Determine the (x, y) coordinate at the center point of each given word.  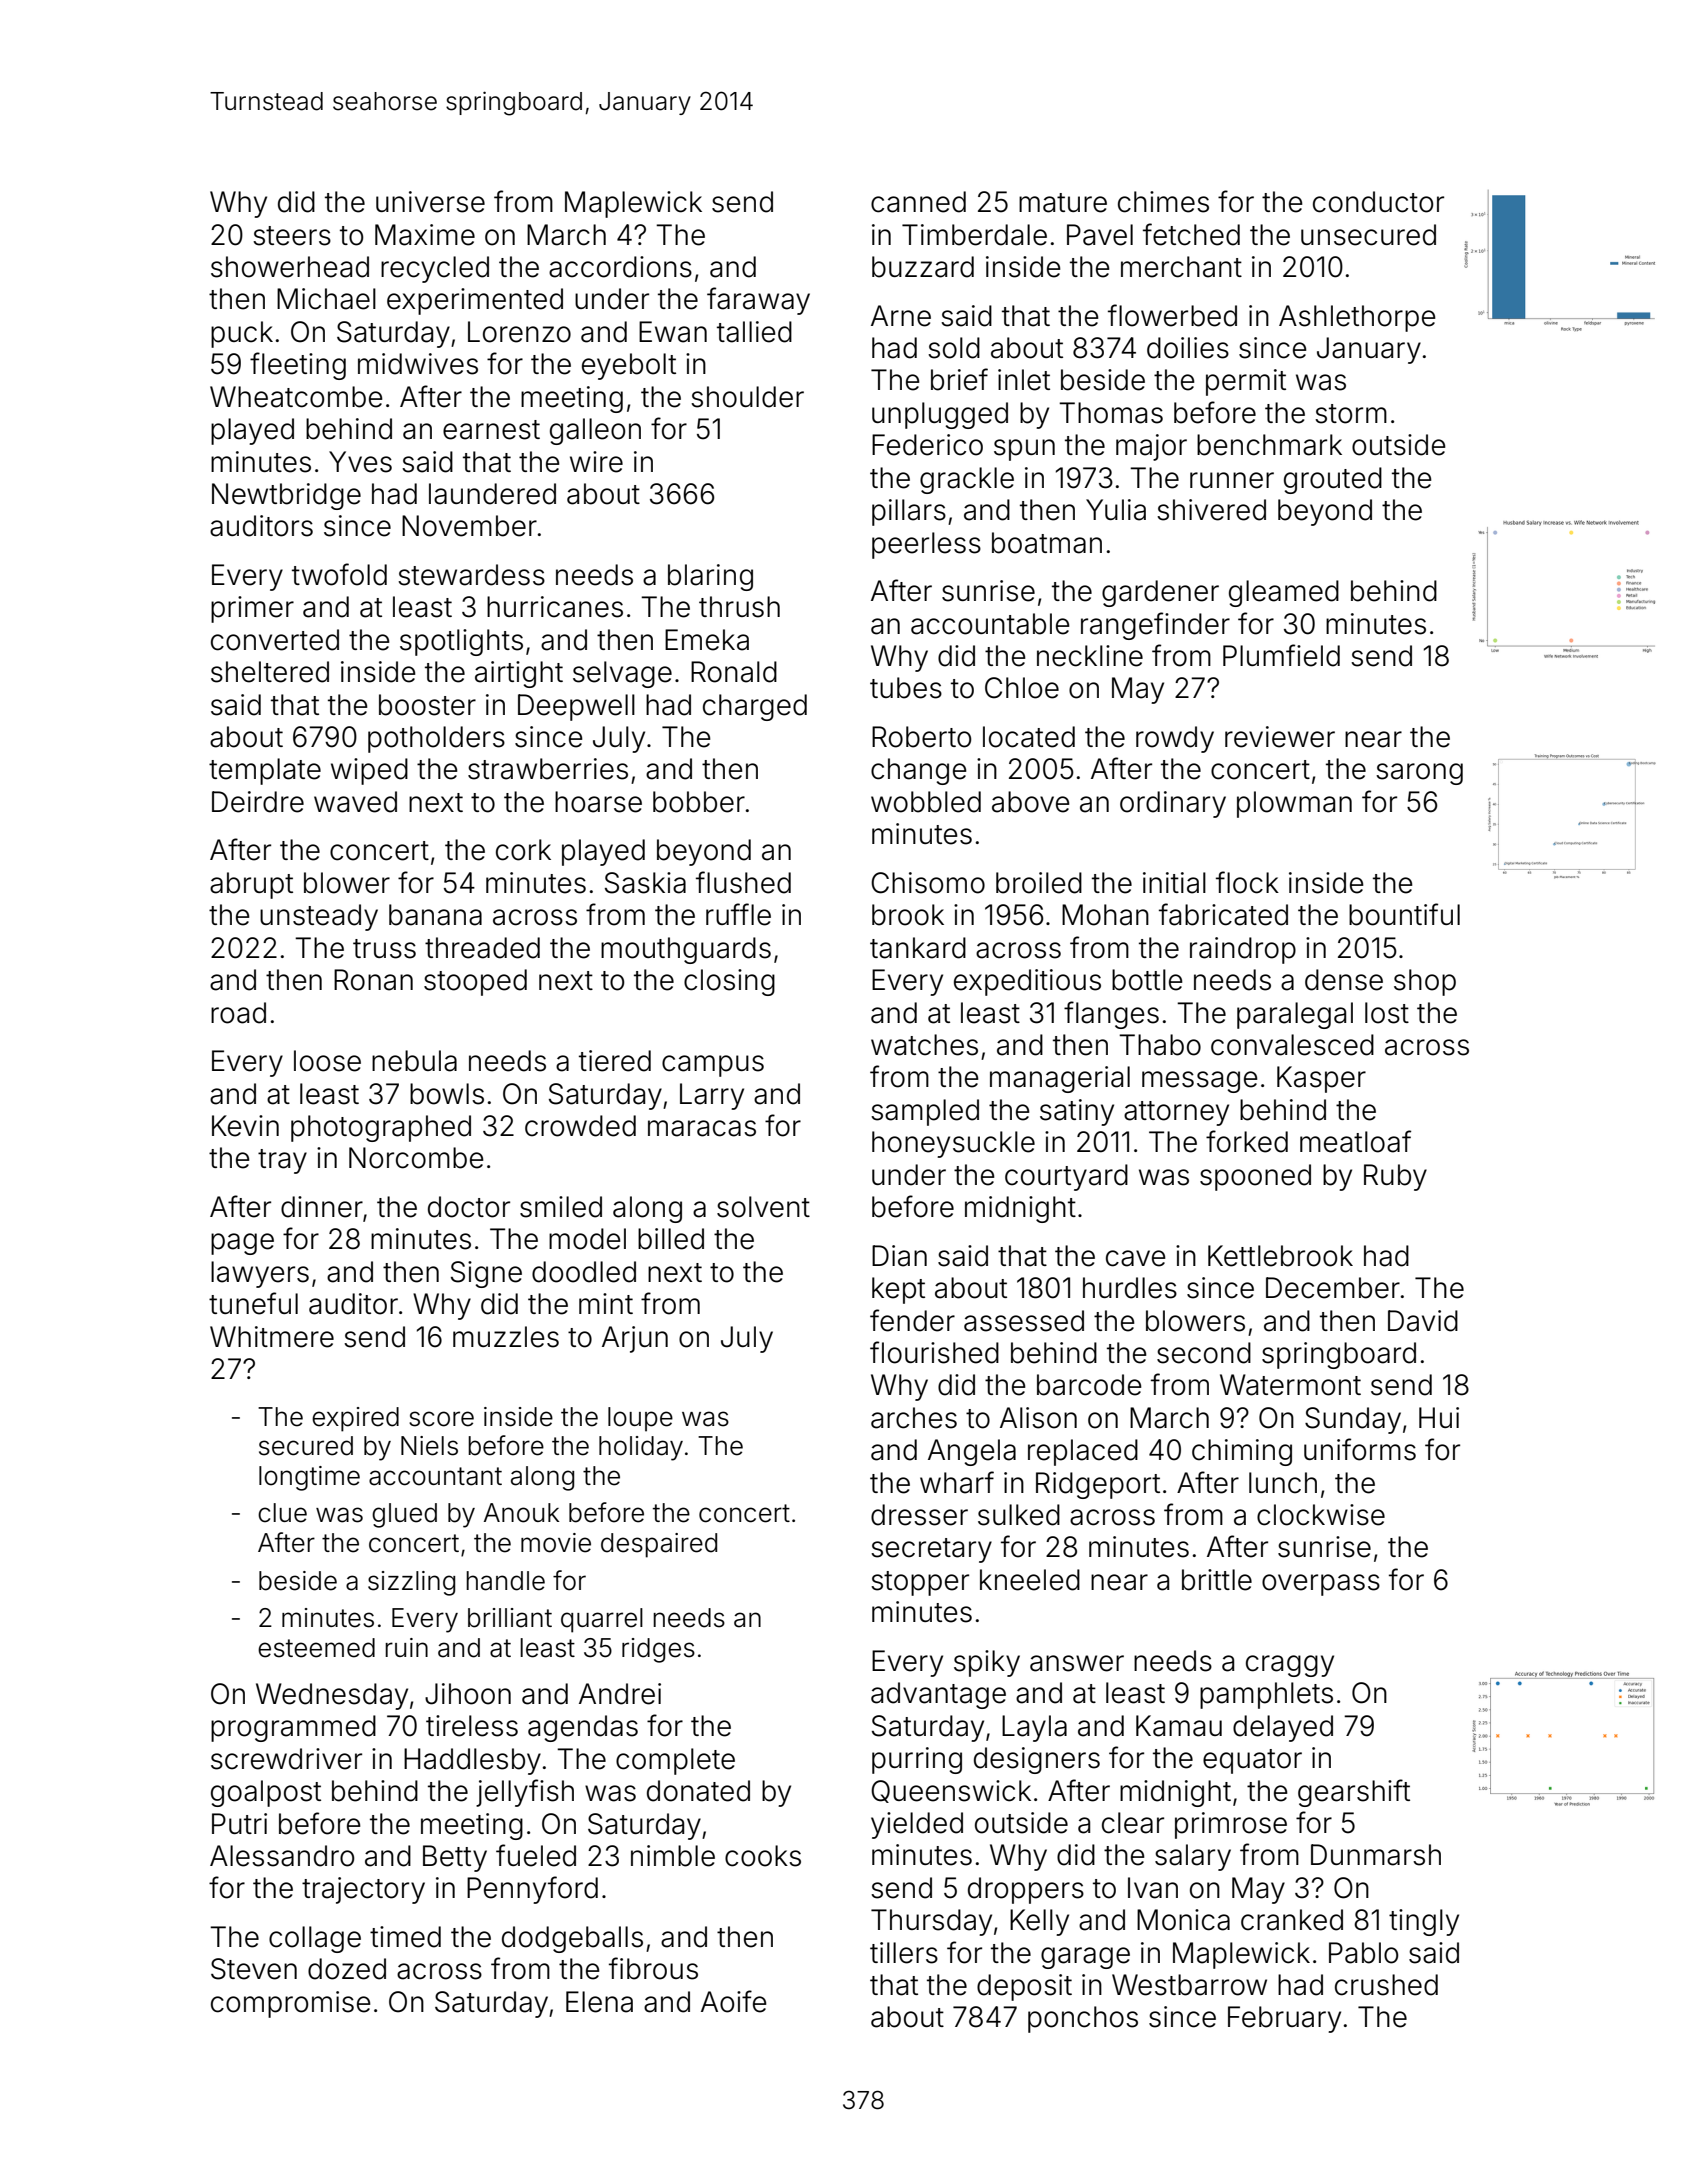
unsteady (319, 917)
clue (282, 1513)
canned (918, 202)
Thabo (1160, 1045)
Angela (972, 1452)
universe (430, 202)
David (1423, 1321)
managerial (1060, 1079)
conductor (1378, 202)
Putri (239, 1823)
